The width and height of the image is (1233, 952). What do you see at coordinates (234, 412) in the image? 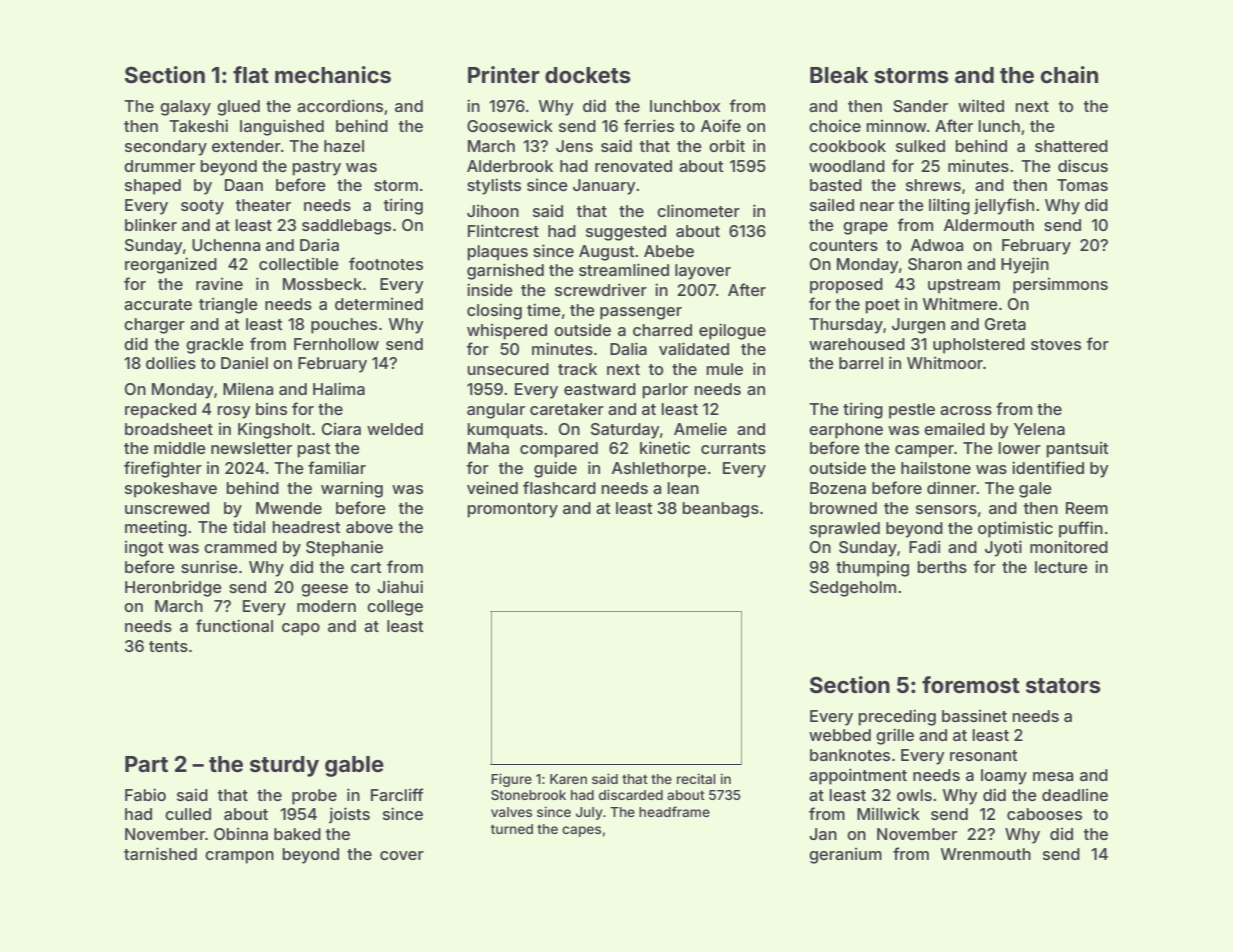
I see `rosy` at bounding box center [234, 412].
